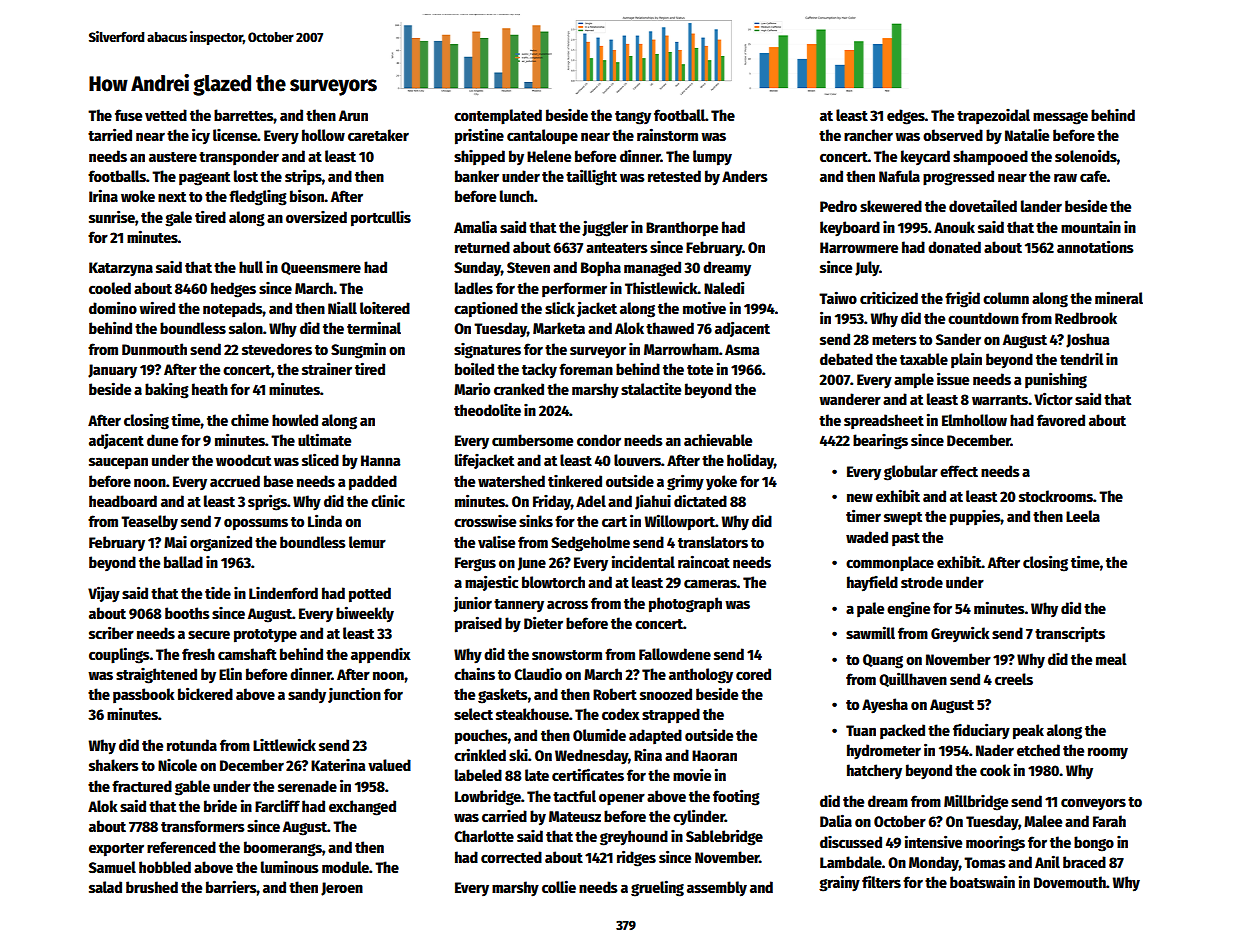  I want to click on Robert, so click(615, 694).
